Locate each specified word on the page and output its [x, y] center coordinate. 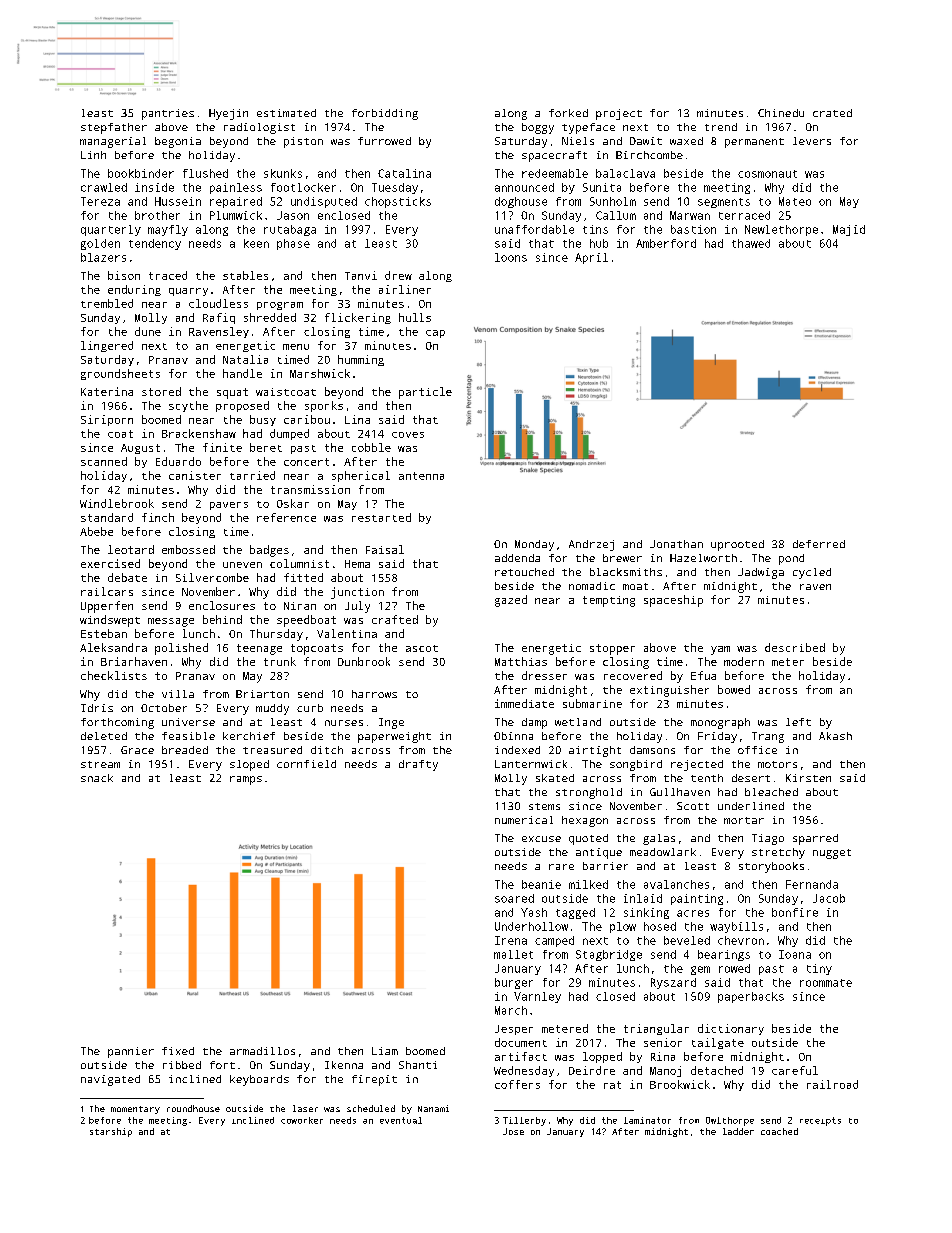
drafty [418, 765]
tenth [707, 778]
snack [97, 778]
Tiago [768, 839]
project [619, 114]
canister [195, 475]
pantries [168, 114]
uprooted [737, 545]
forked [568, 113]
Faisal [385, 549]
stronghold [589, 793]
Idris [97, 708]
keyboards [259, 1080]
